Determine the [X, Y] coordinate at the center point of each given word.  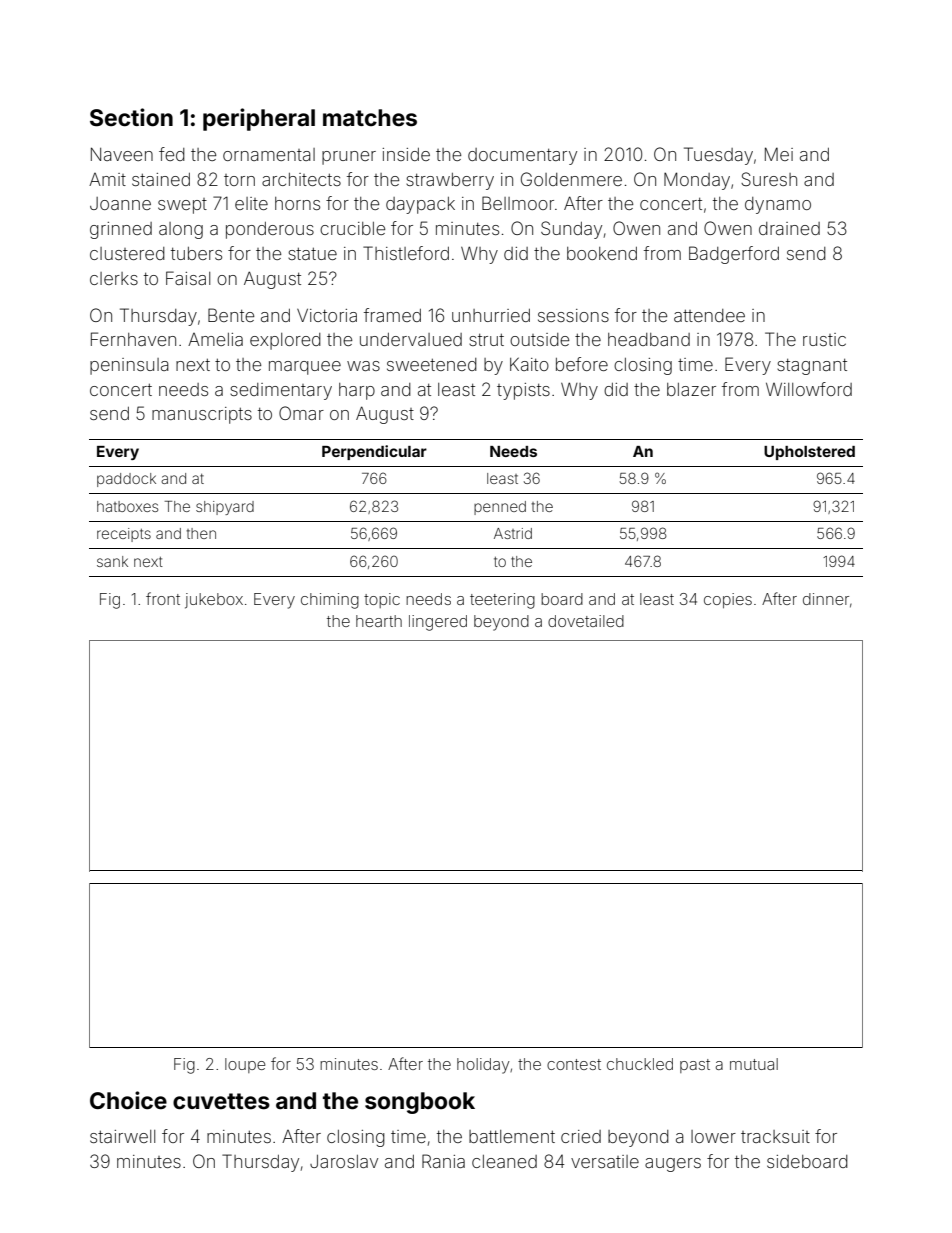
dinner [826, 599]
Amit [107, 179]
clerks [114, 278]
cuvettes [221, 1101]
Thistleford [406, 253]
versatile [605, 1161]
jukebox [214, 601]
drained [789, 228]
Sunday [571, 230]
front [163, 598]
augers [673, 1165]
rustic [824, 339]
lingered [438, 623]
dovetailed [586, 621]
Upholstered [809, 453]
